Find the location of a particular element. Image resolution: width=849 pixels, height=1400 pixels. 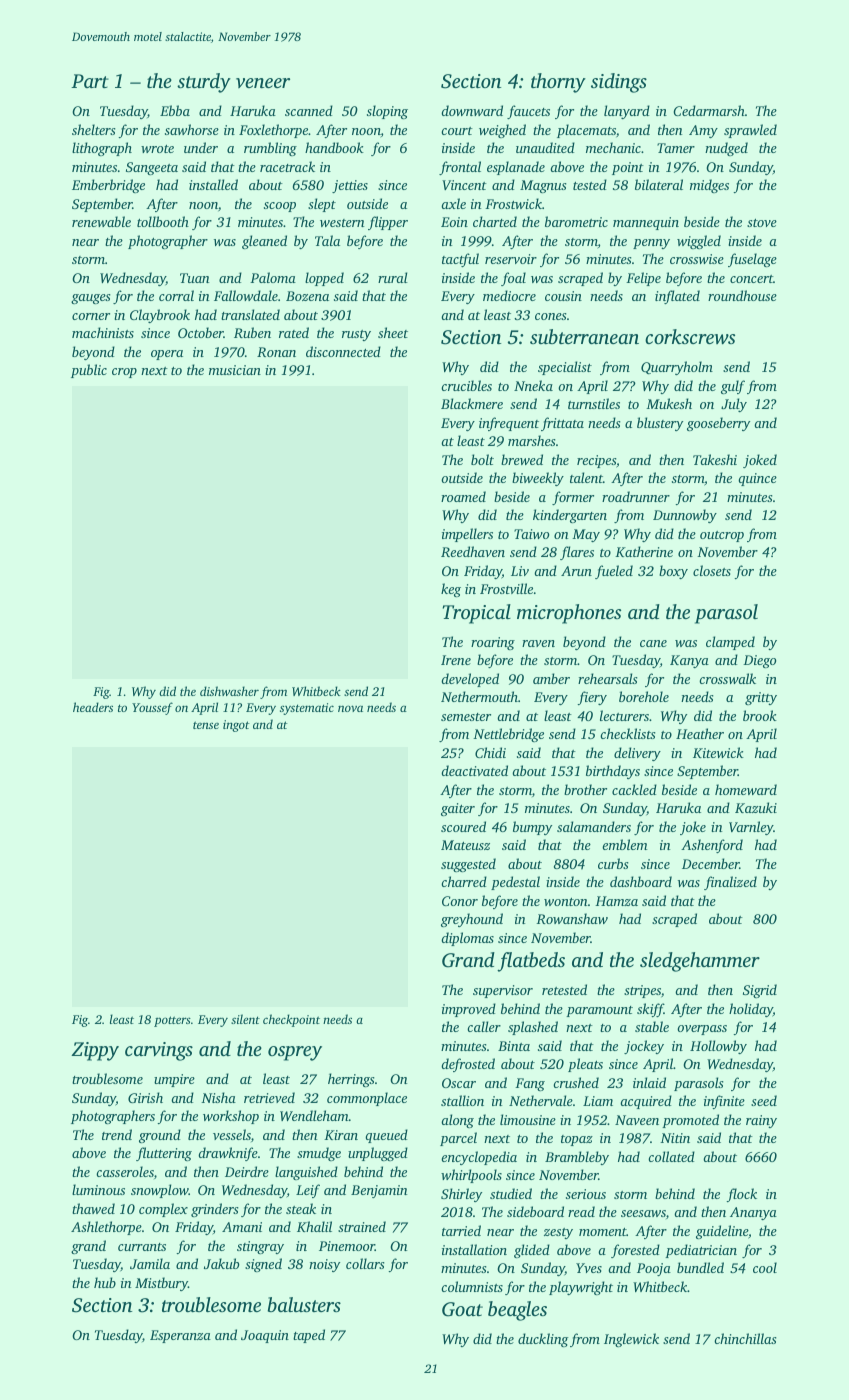

nudged is located at coordinates (726, 149).
